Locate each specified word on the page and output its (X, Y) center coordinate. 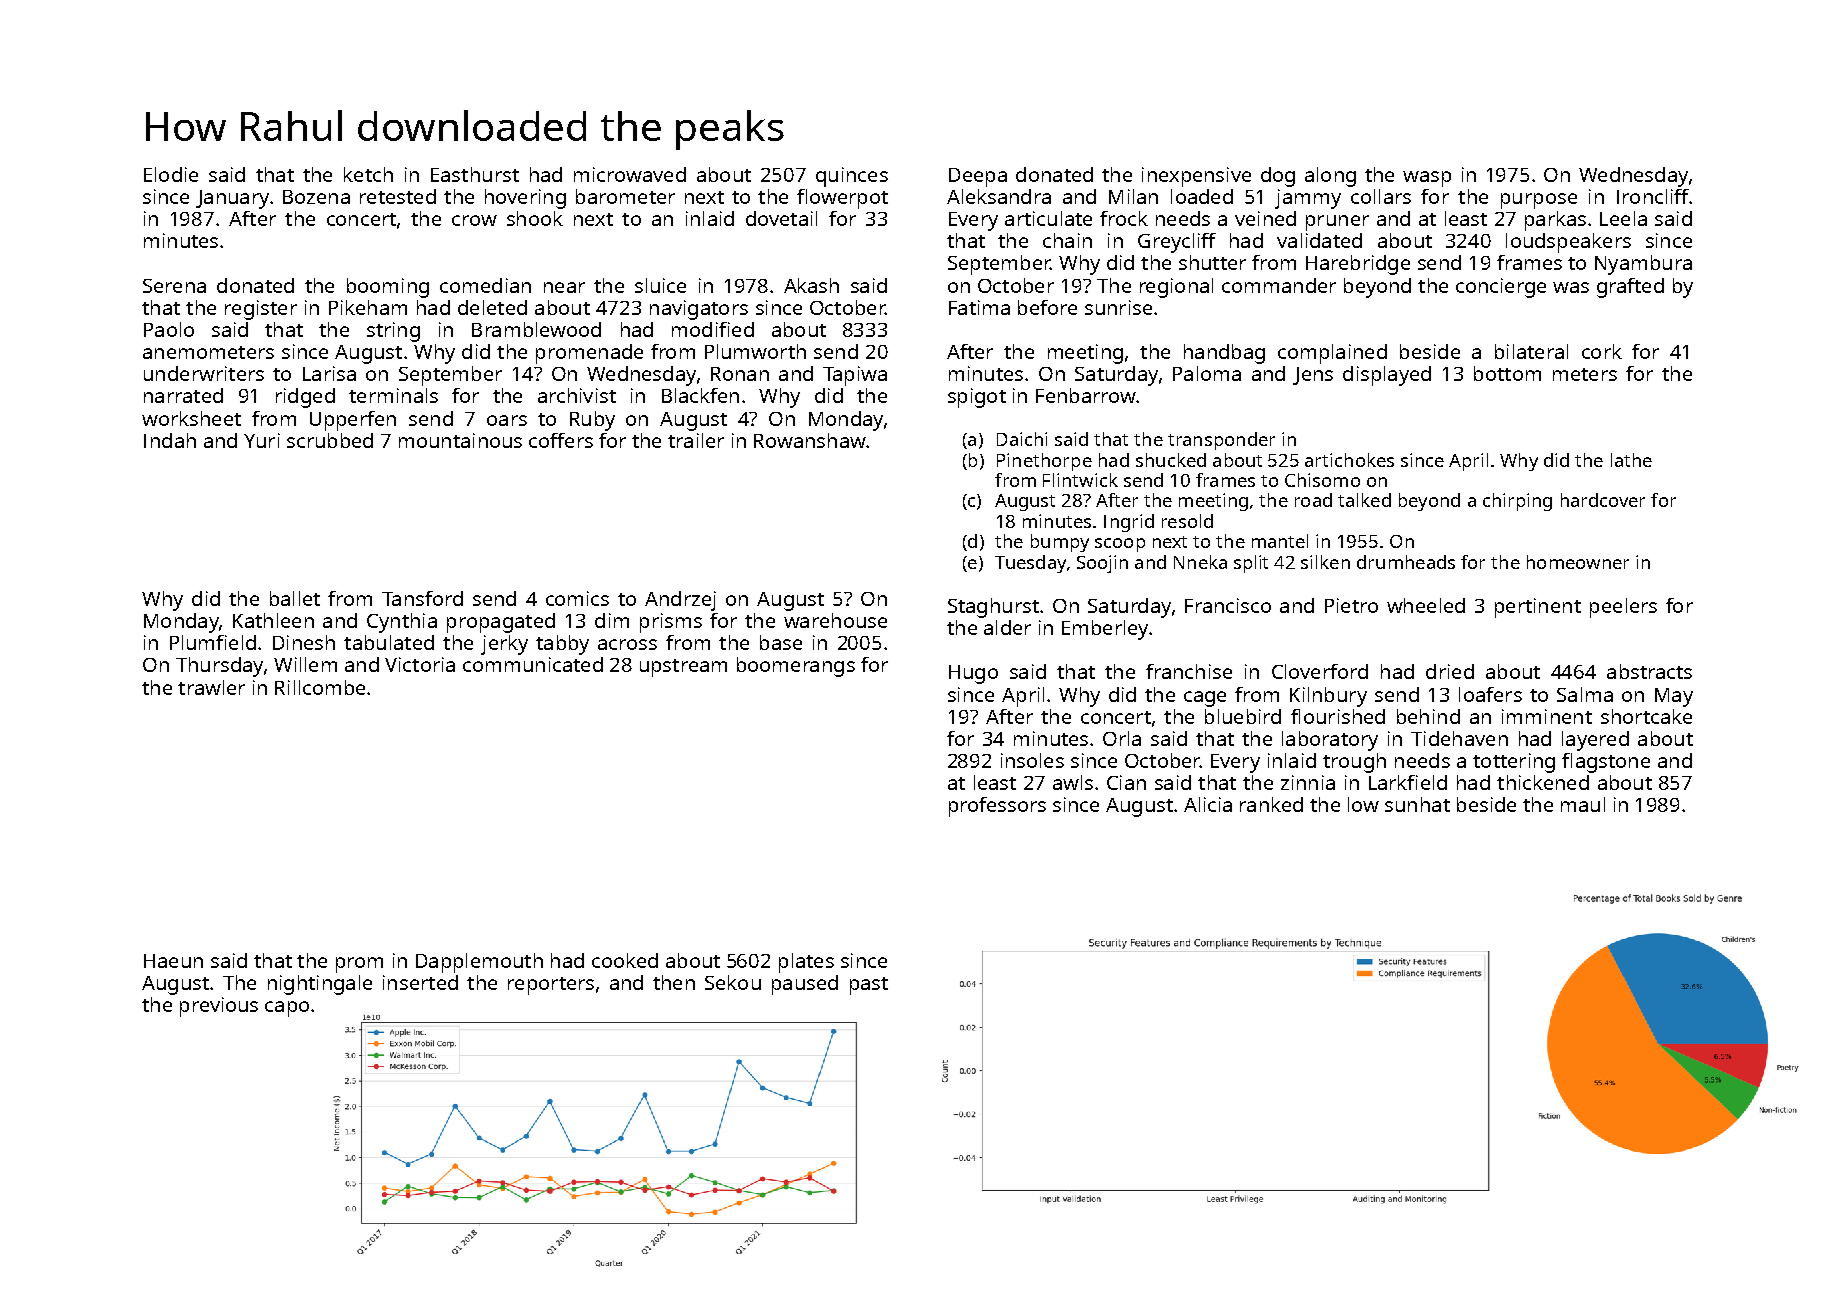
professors (997, 807)
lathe (1631, 460)
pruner (1337, 223)
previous (219, 1007)
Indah (170, 440)
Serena (174, 286)
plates (806, 963)
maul (1583, 804)
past (869, 986)
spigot (977, 398)
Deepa (978, 177)
